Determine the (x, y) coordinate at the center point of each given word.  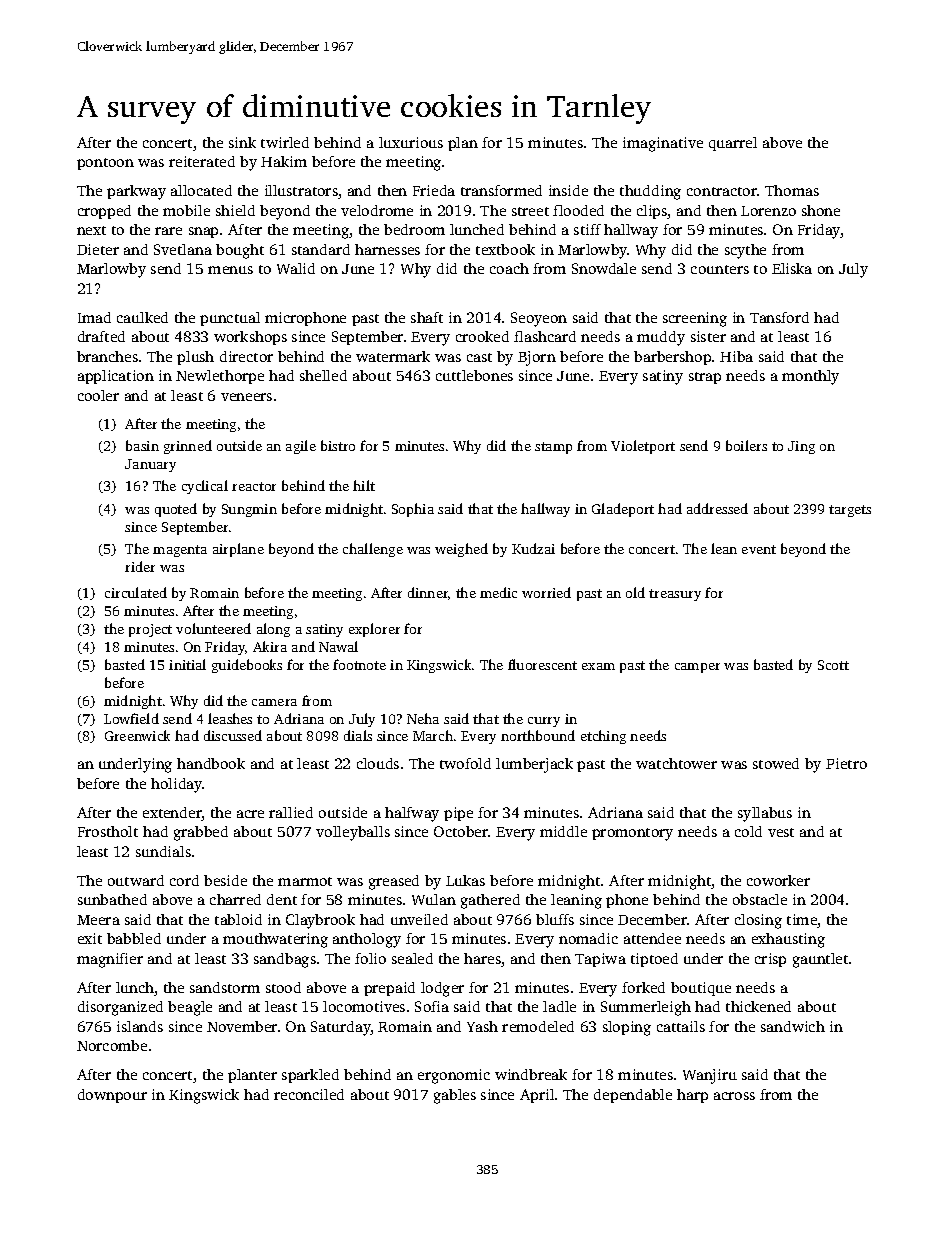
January (150, 465)
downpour (112, 1096)
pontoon (105, 164)
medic (498, 592)
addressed (717, 508)
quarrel (733, 144)
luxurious (411, 142)
